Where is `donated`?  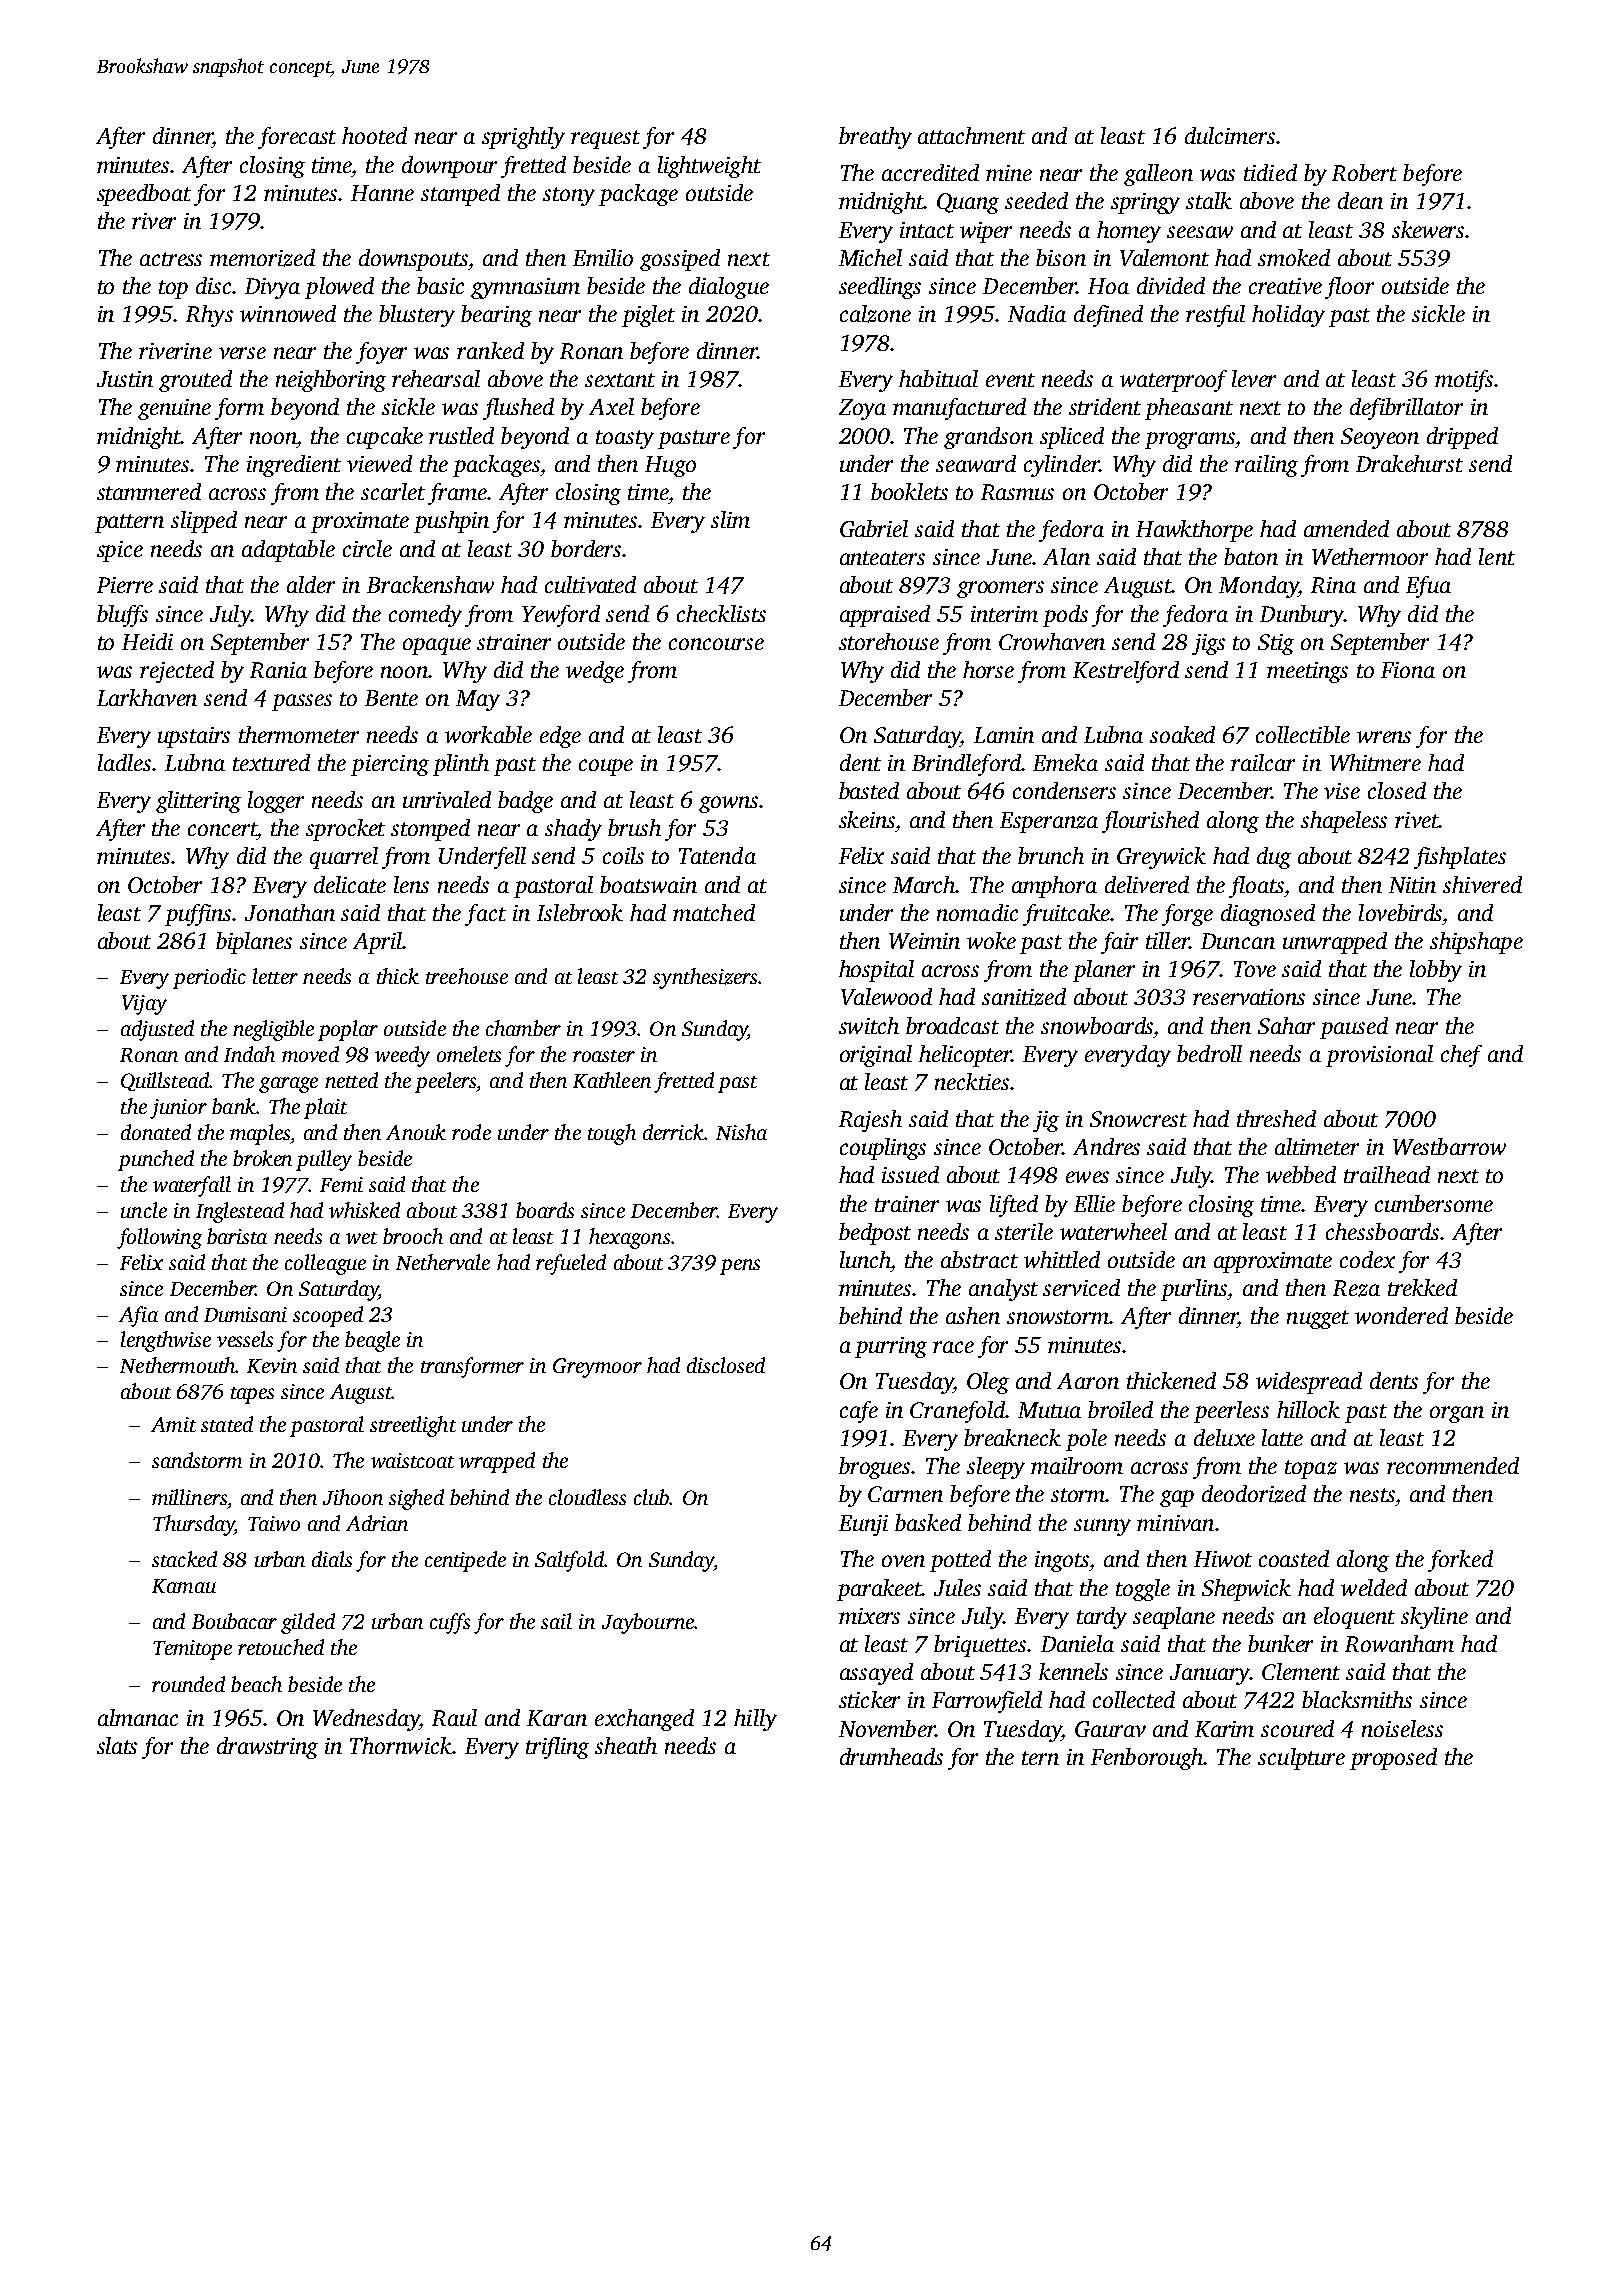 donated is located at coordinates (156, 1132).
